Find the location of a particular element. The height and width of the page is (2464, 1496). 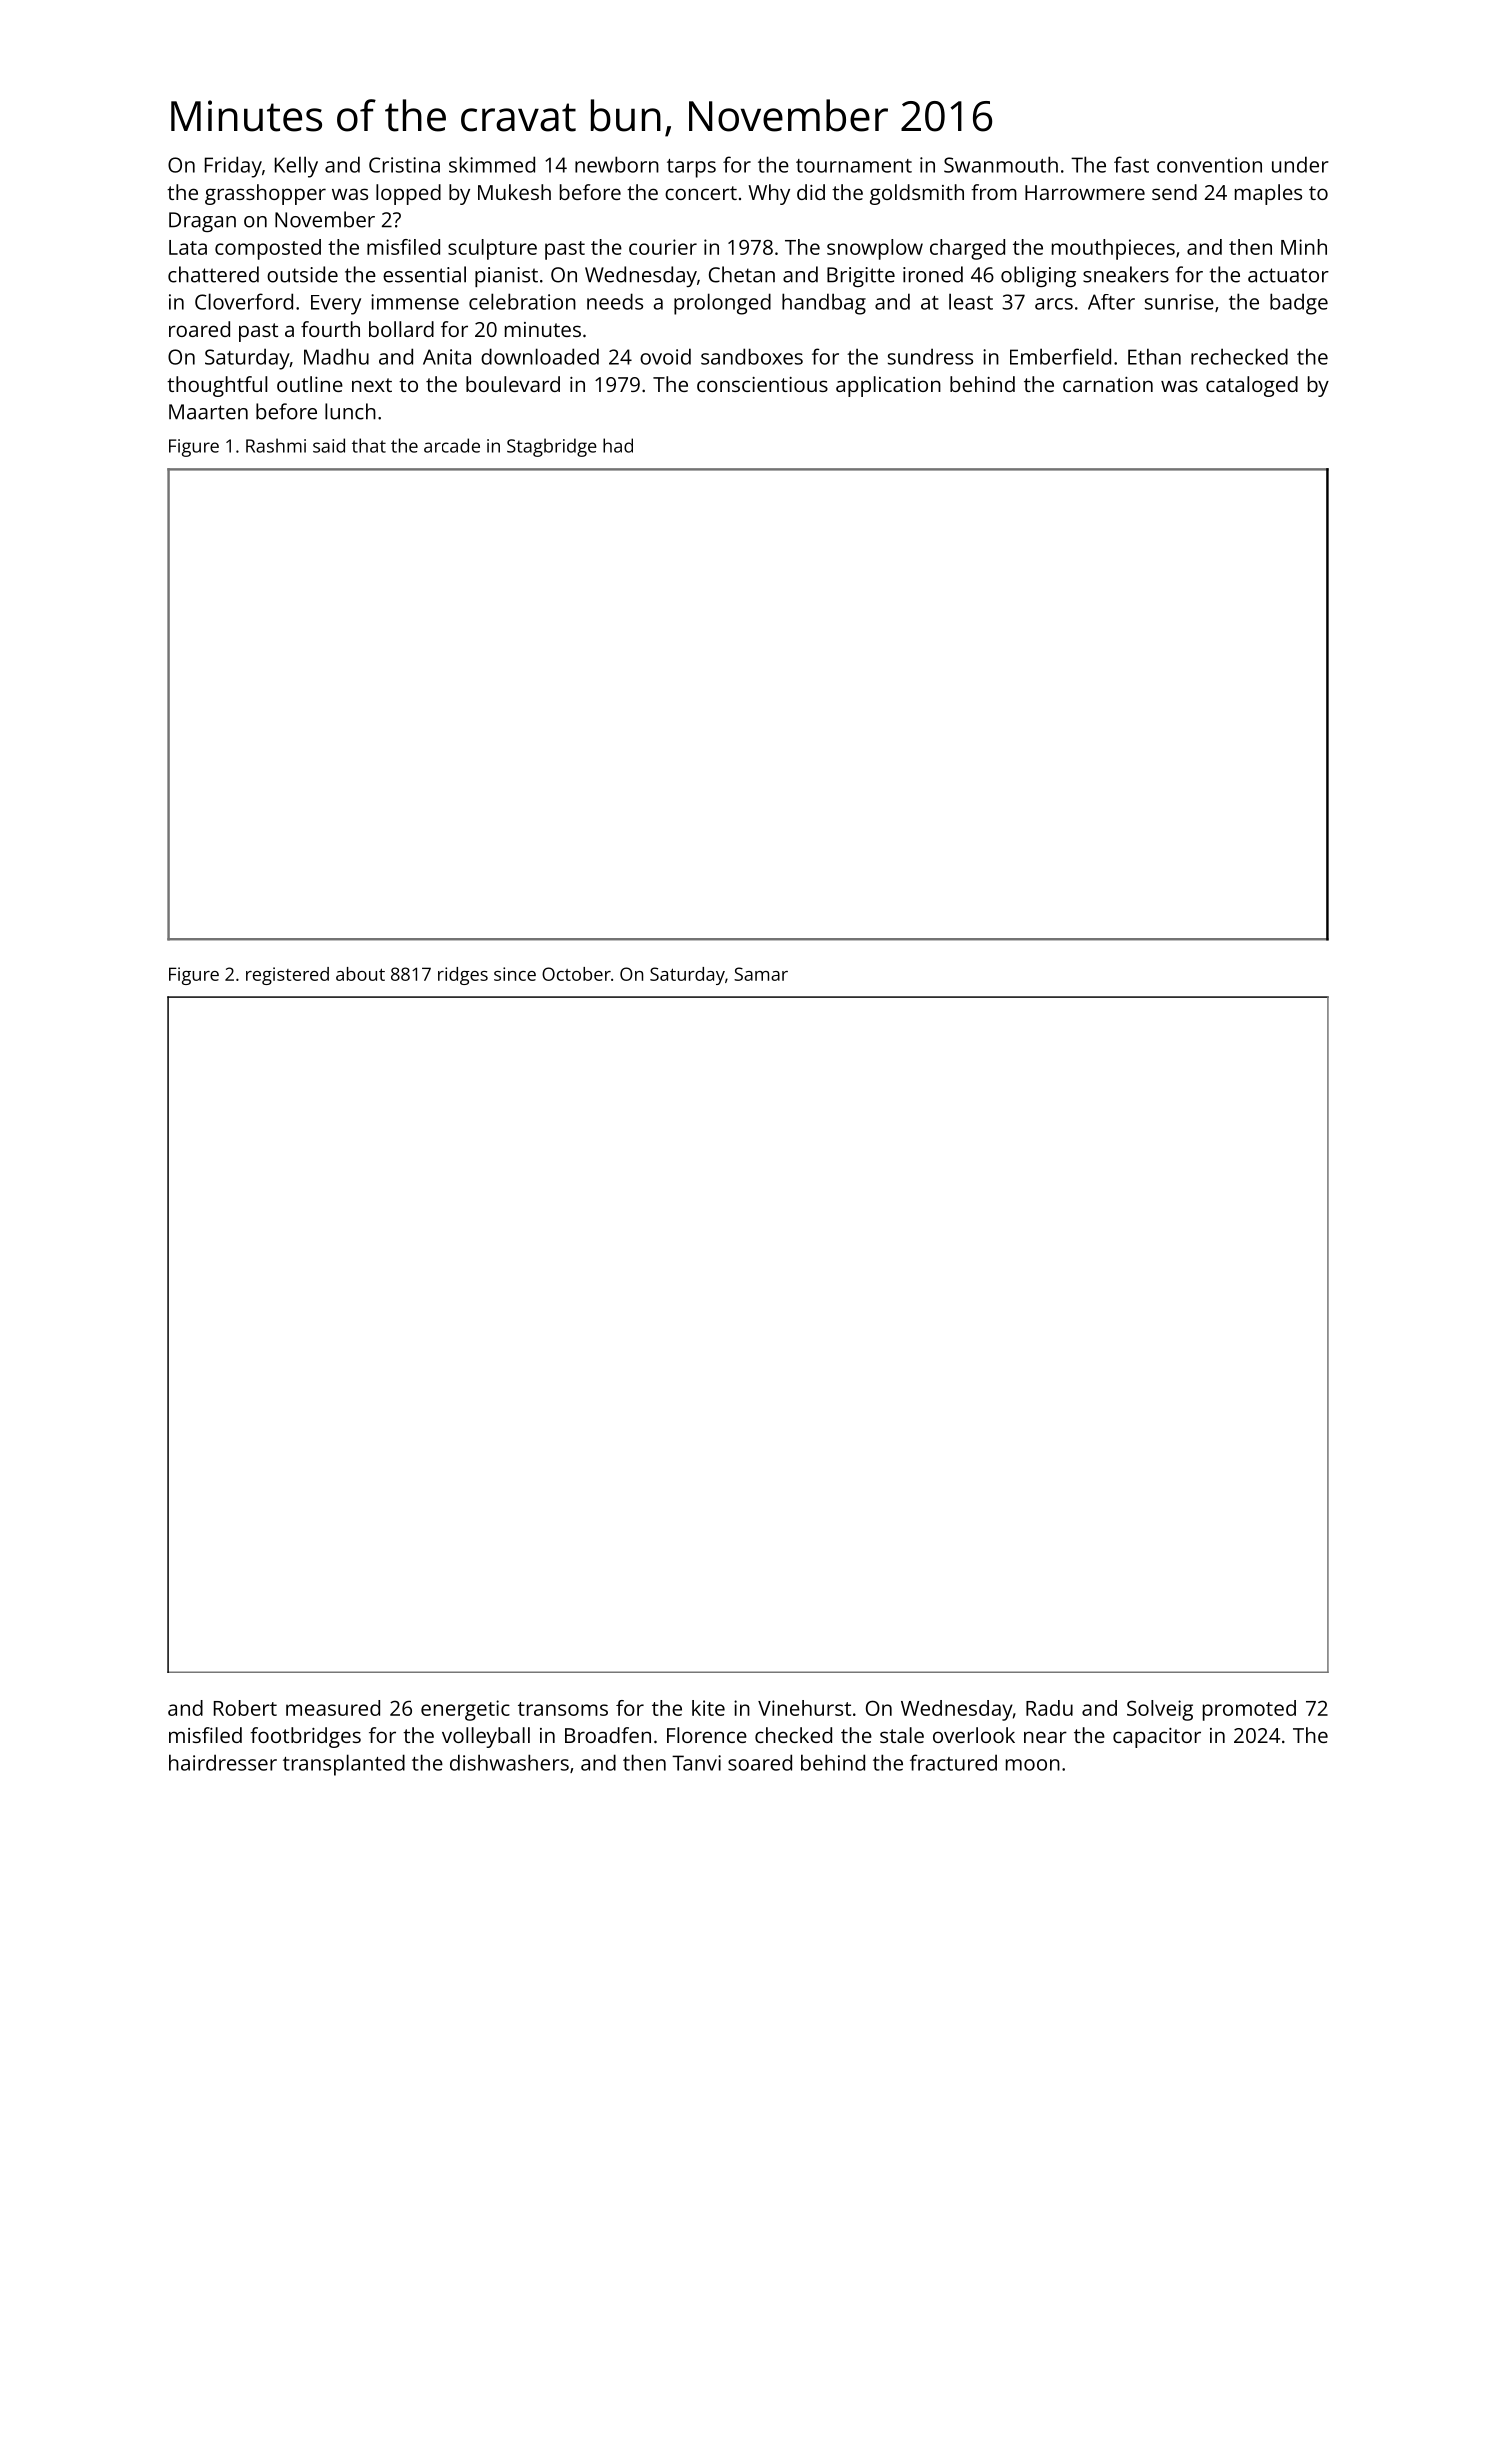

October is located at coordinates (576, 974).
